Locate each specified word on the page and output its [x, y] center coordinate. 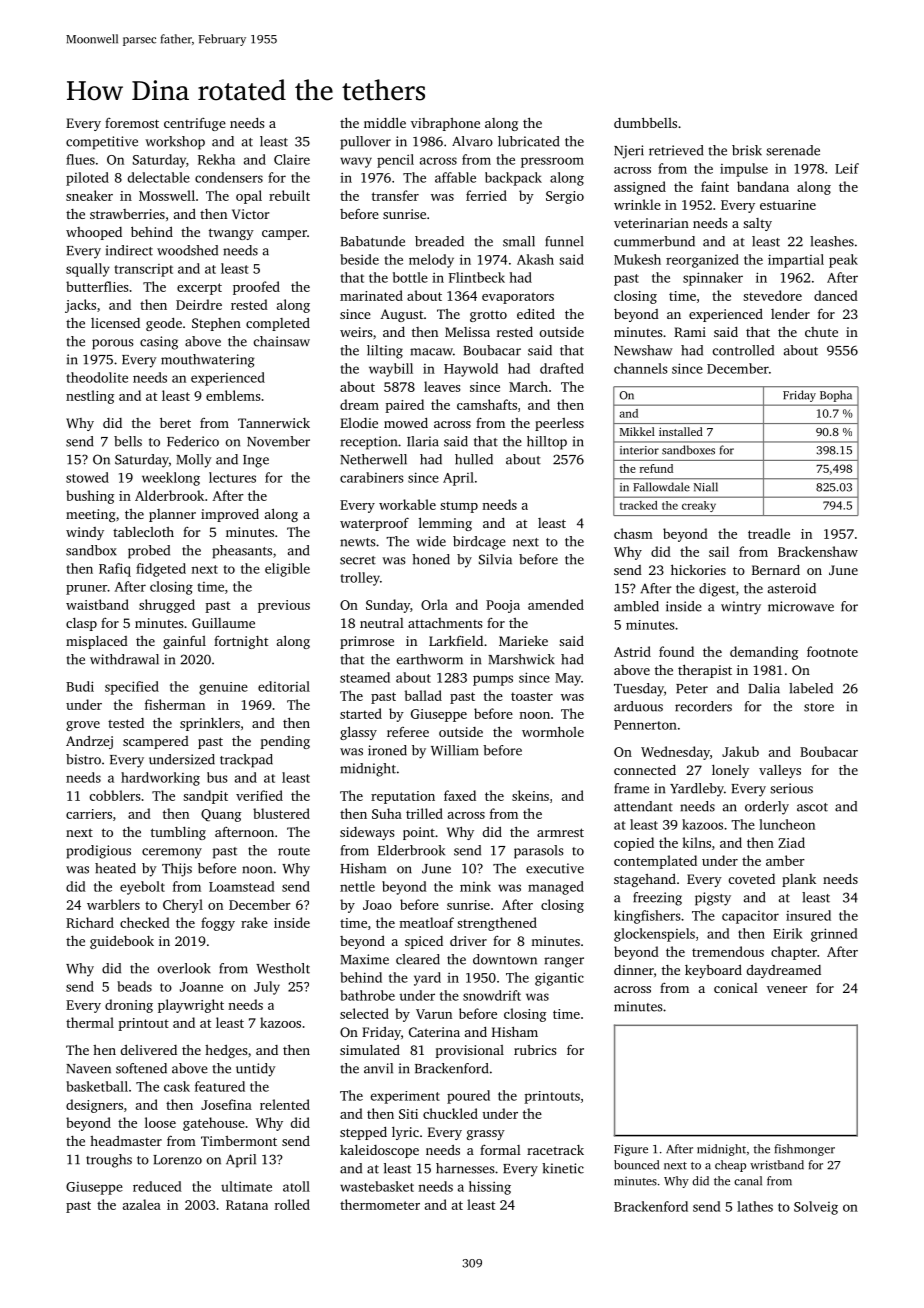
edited [536, 314]
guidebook [122, 942]
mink [475, 886]
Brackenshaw [818, 551]
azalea [142, 1204]
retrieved [676, 150]
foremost [132, 123]
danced [836, 295]
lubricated [529, 141]
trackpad [246, 761]
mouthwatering [208, 361]
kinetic [563, 1168]
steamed [365, 677]
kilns [696, 842]
